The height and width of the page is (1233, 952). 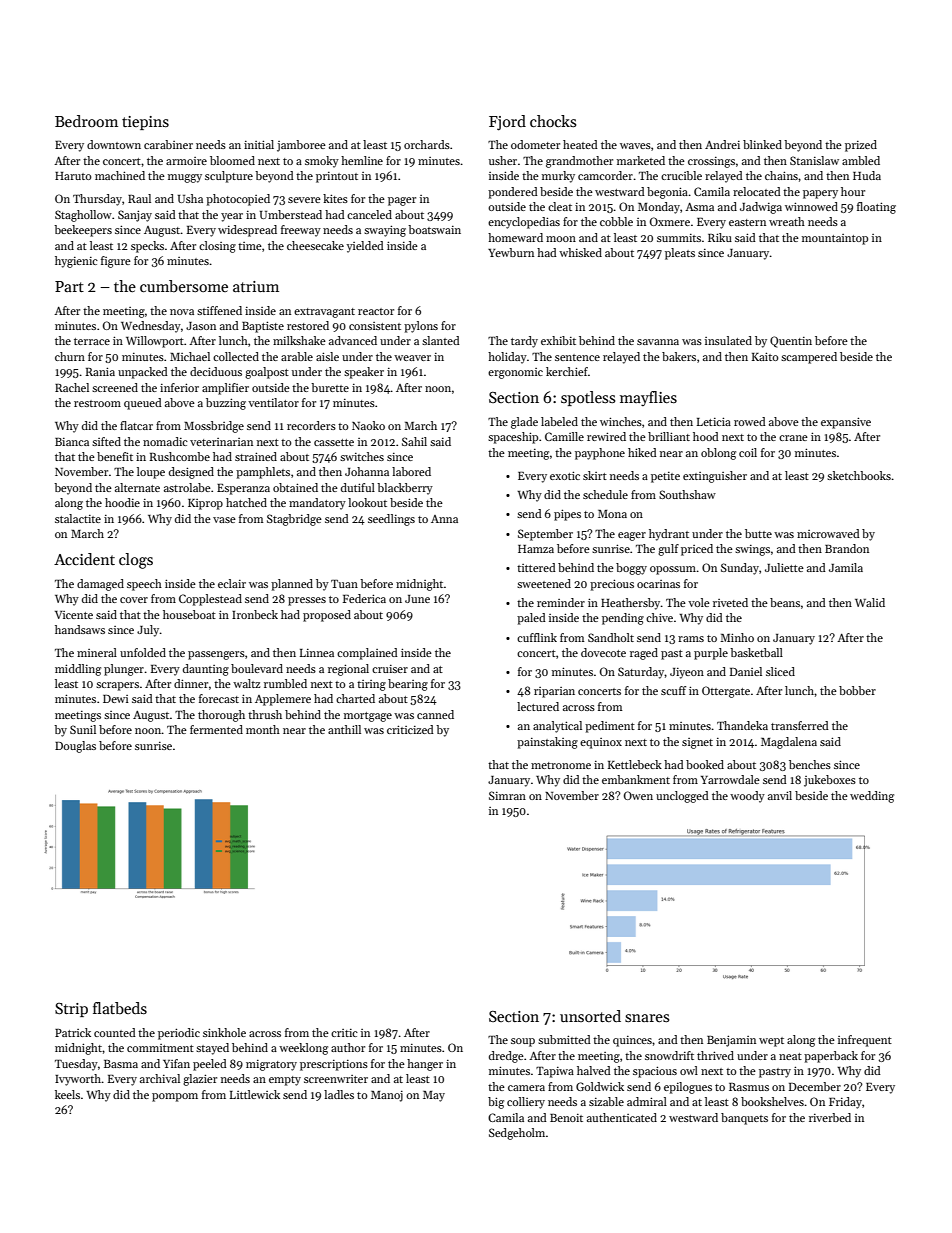 What do you see at coordinates (523, 1042) in the page?
I see `soup` at bounding box center [523, 1042].
